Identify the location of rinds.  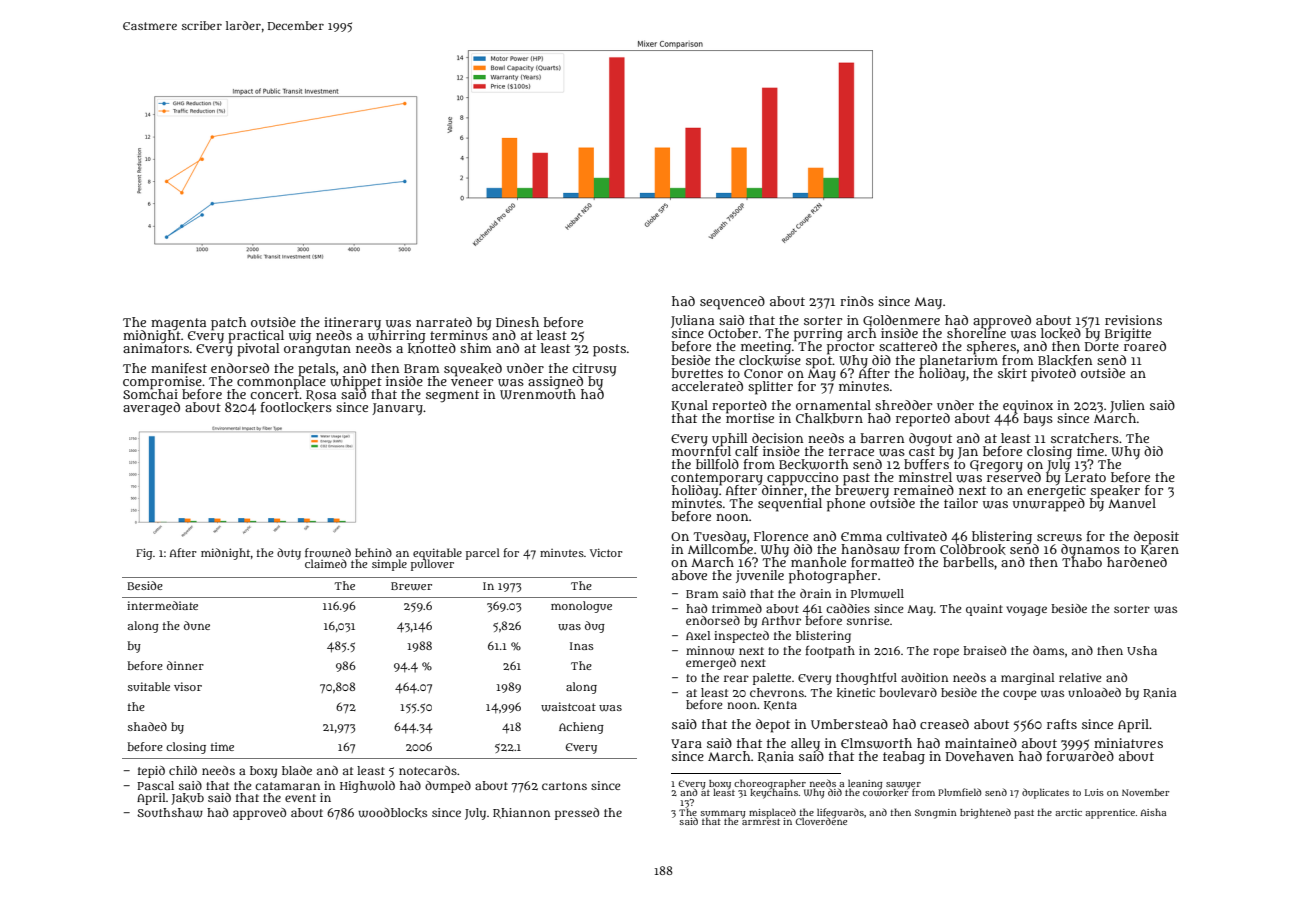
(857, 301).
